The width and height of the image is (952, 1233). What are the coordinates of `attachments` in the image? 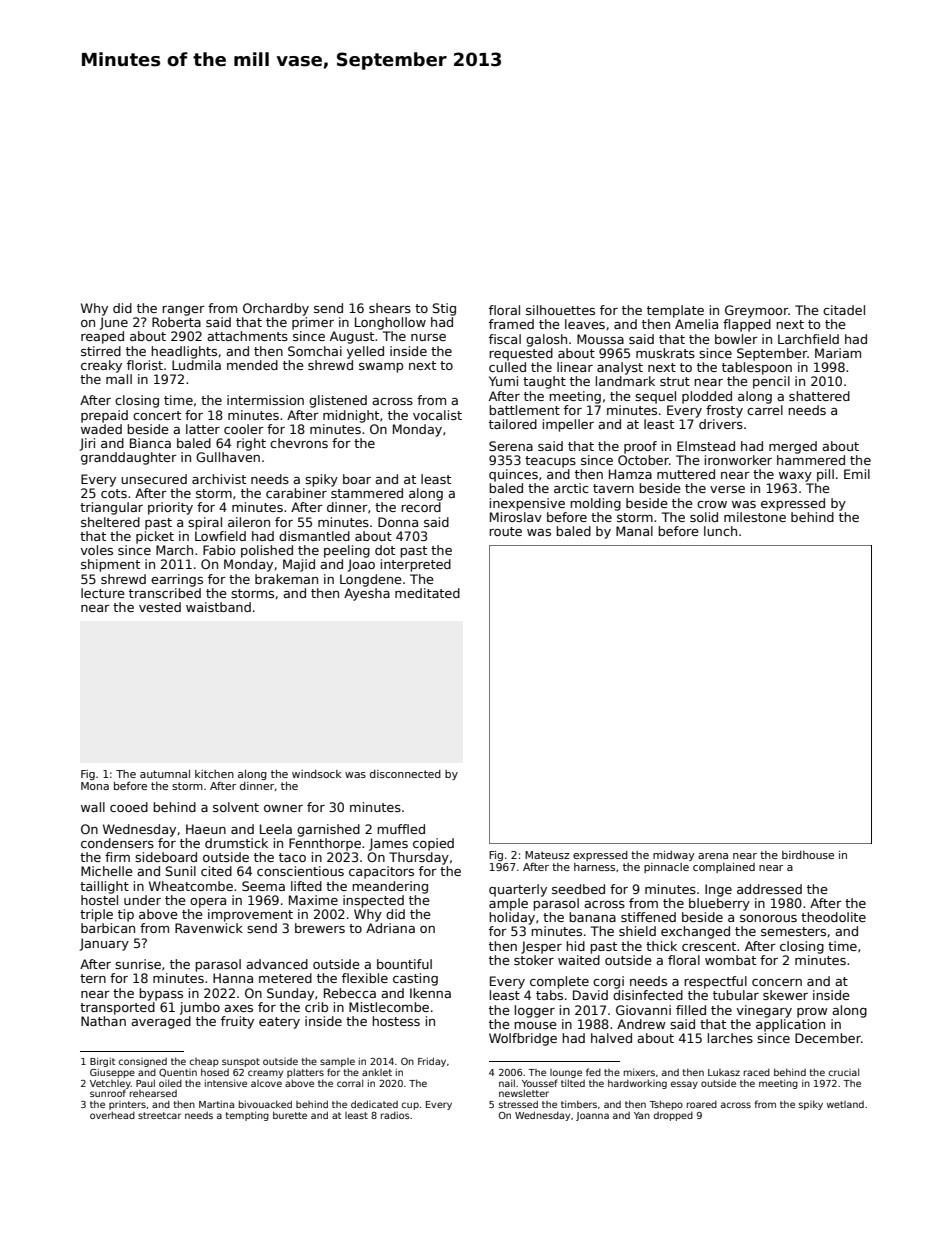 It's located at (247, 336).
